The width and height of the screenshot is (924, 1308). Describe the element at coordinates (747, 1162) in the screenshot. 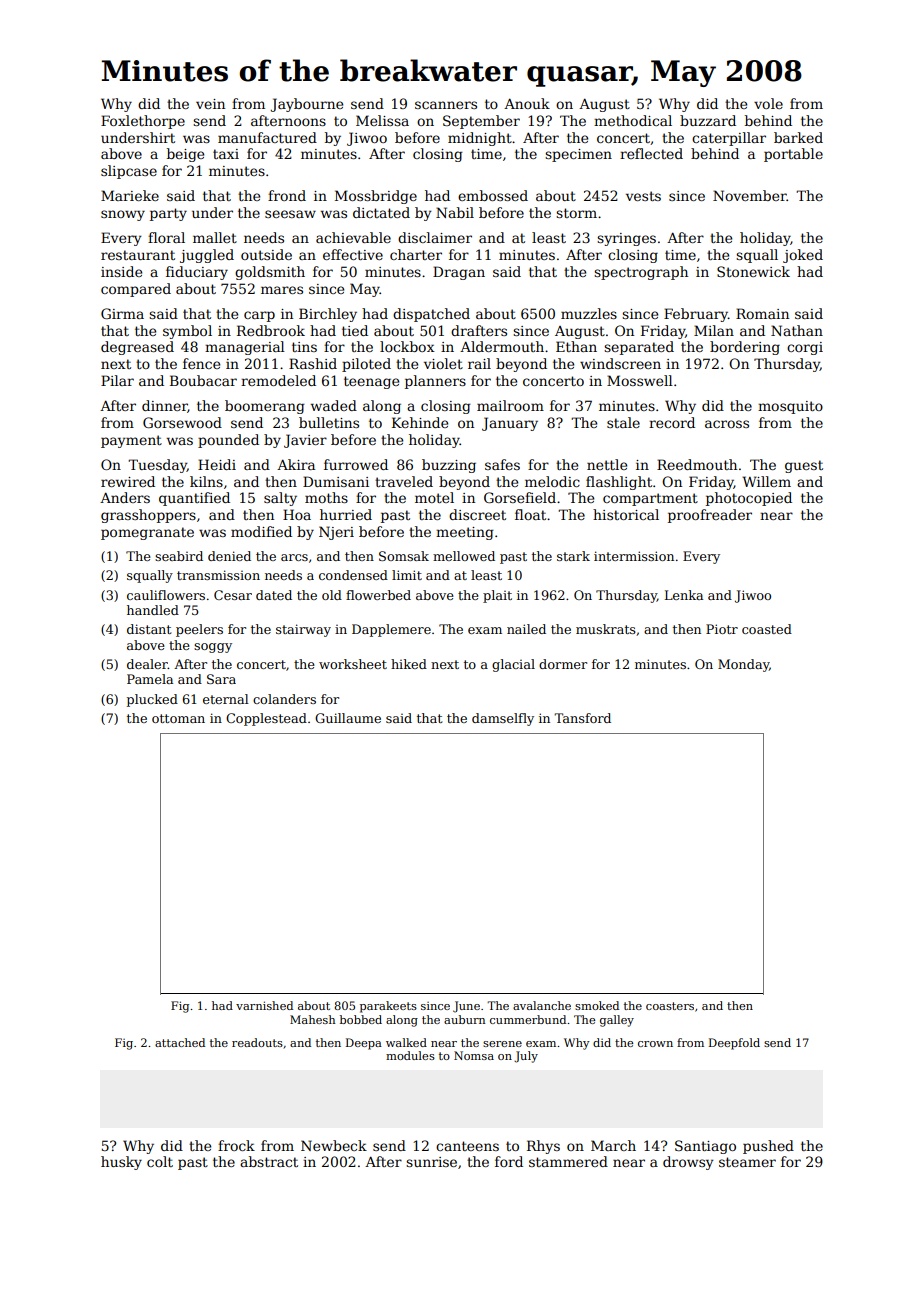

I see `steamer` at that location.
